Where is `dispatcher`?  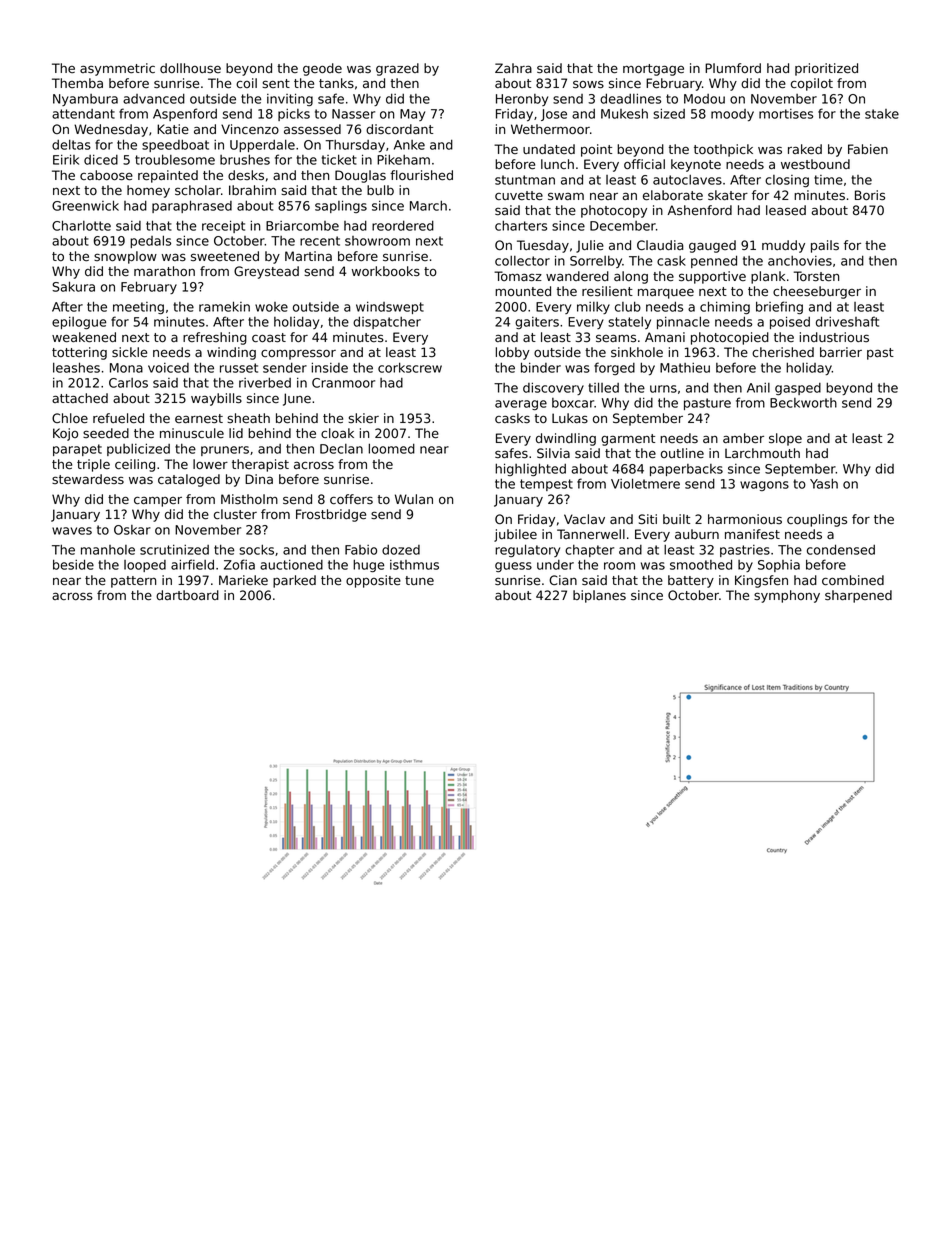
dispatcher is located at coordinates (387, 322).
